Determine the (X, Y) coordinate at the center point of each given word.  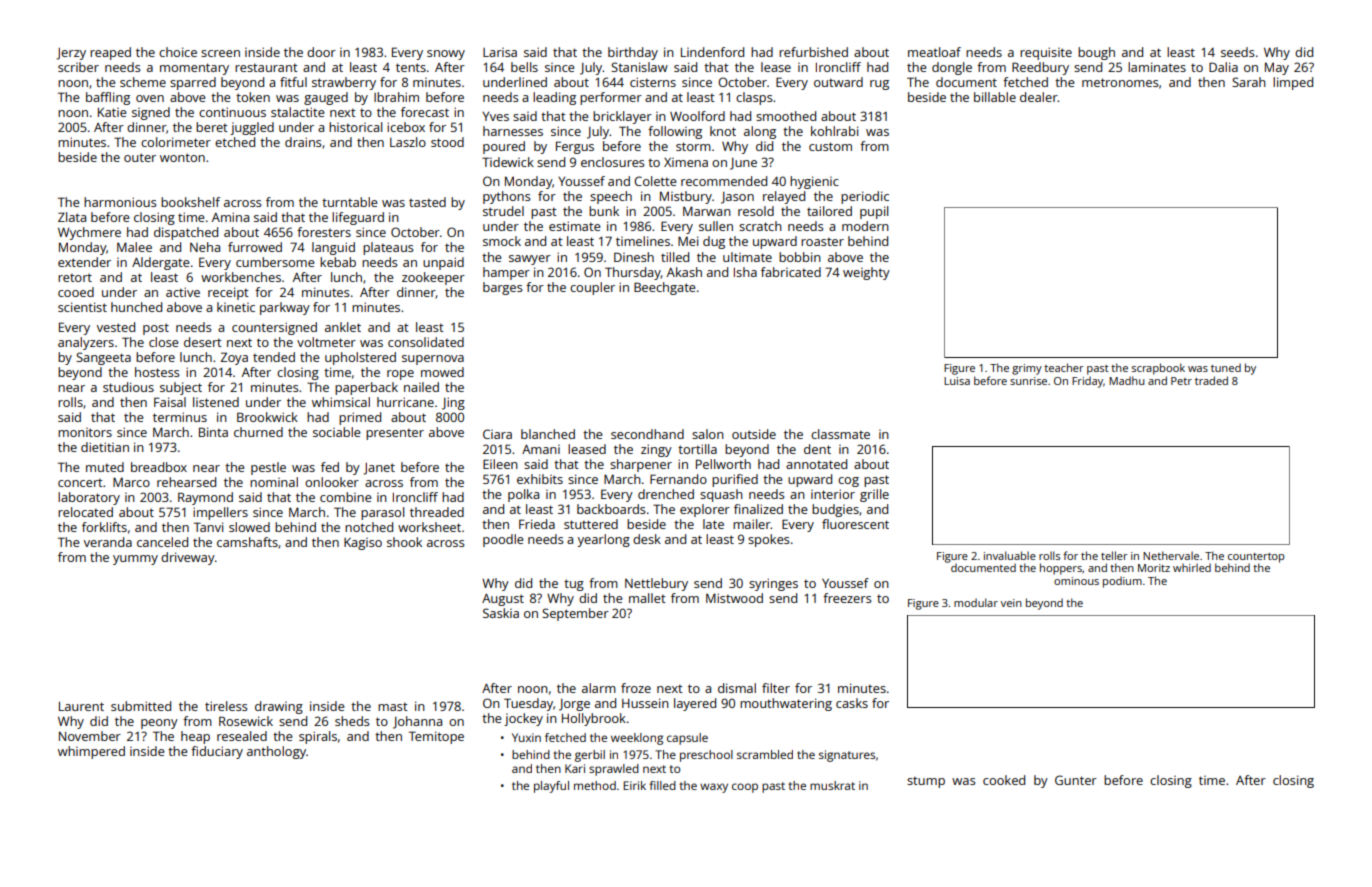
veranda (108, 542)
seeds (1238, 52)
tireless (226, 706)
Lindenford (712, 52)
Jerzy (71, 54)
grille (874, 495)
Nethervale (1171, 555)
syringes (773, 584)
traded (1211, 380)
